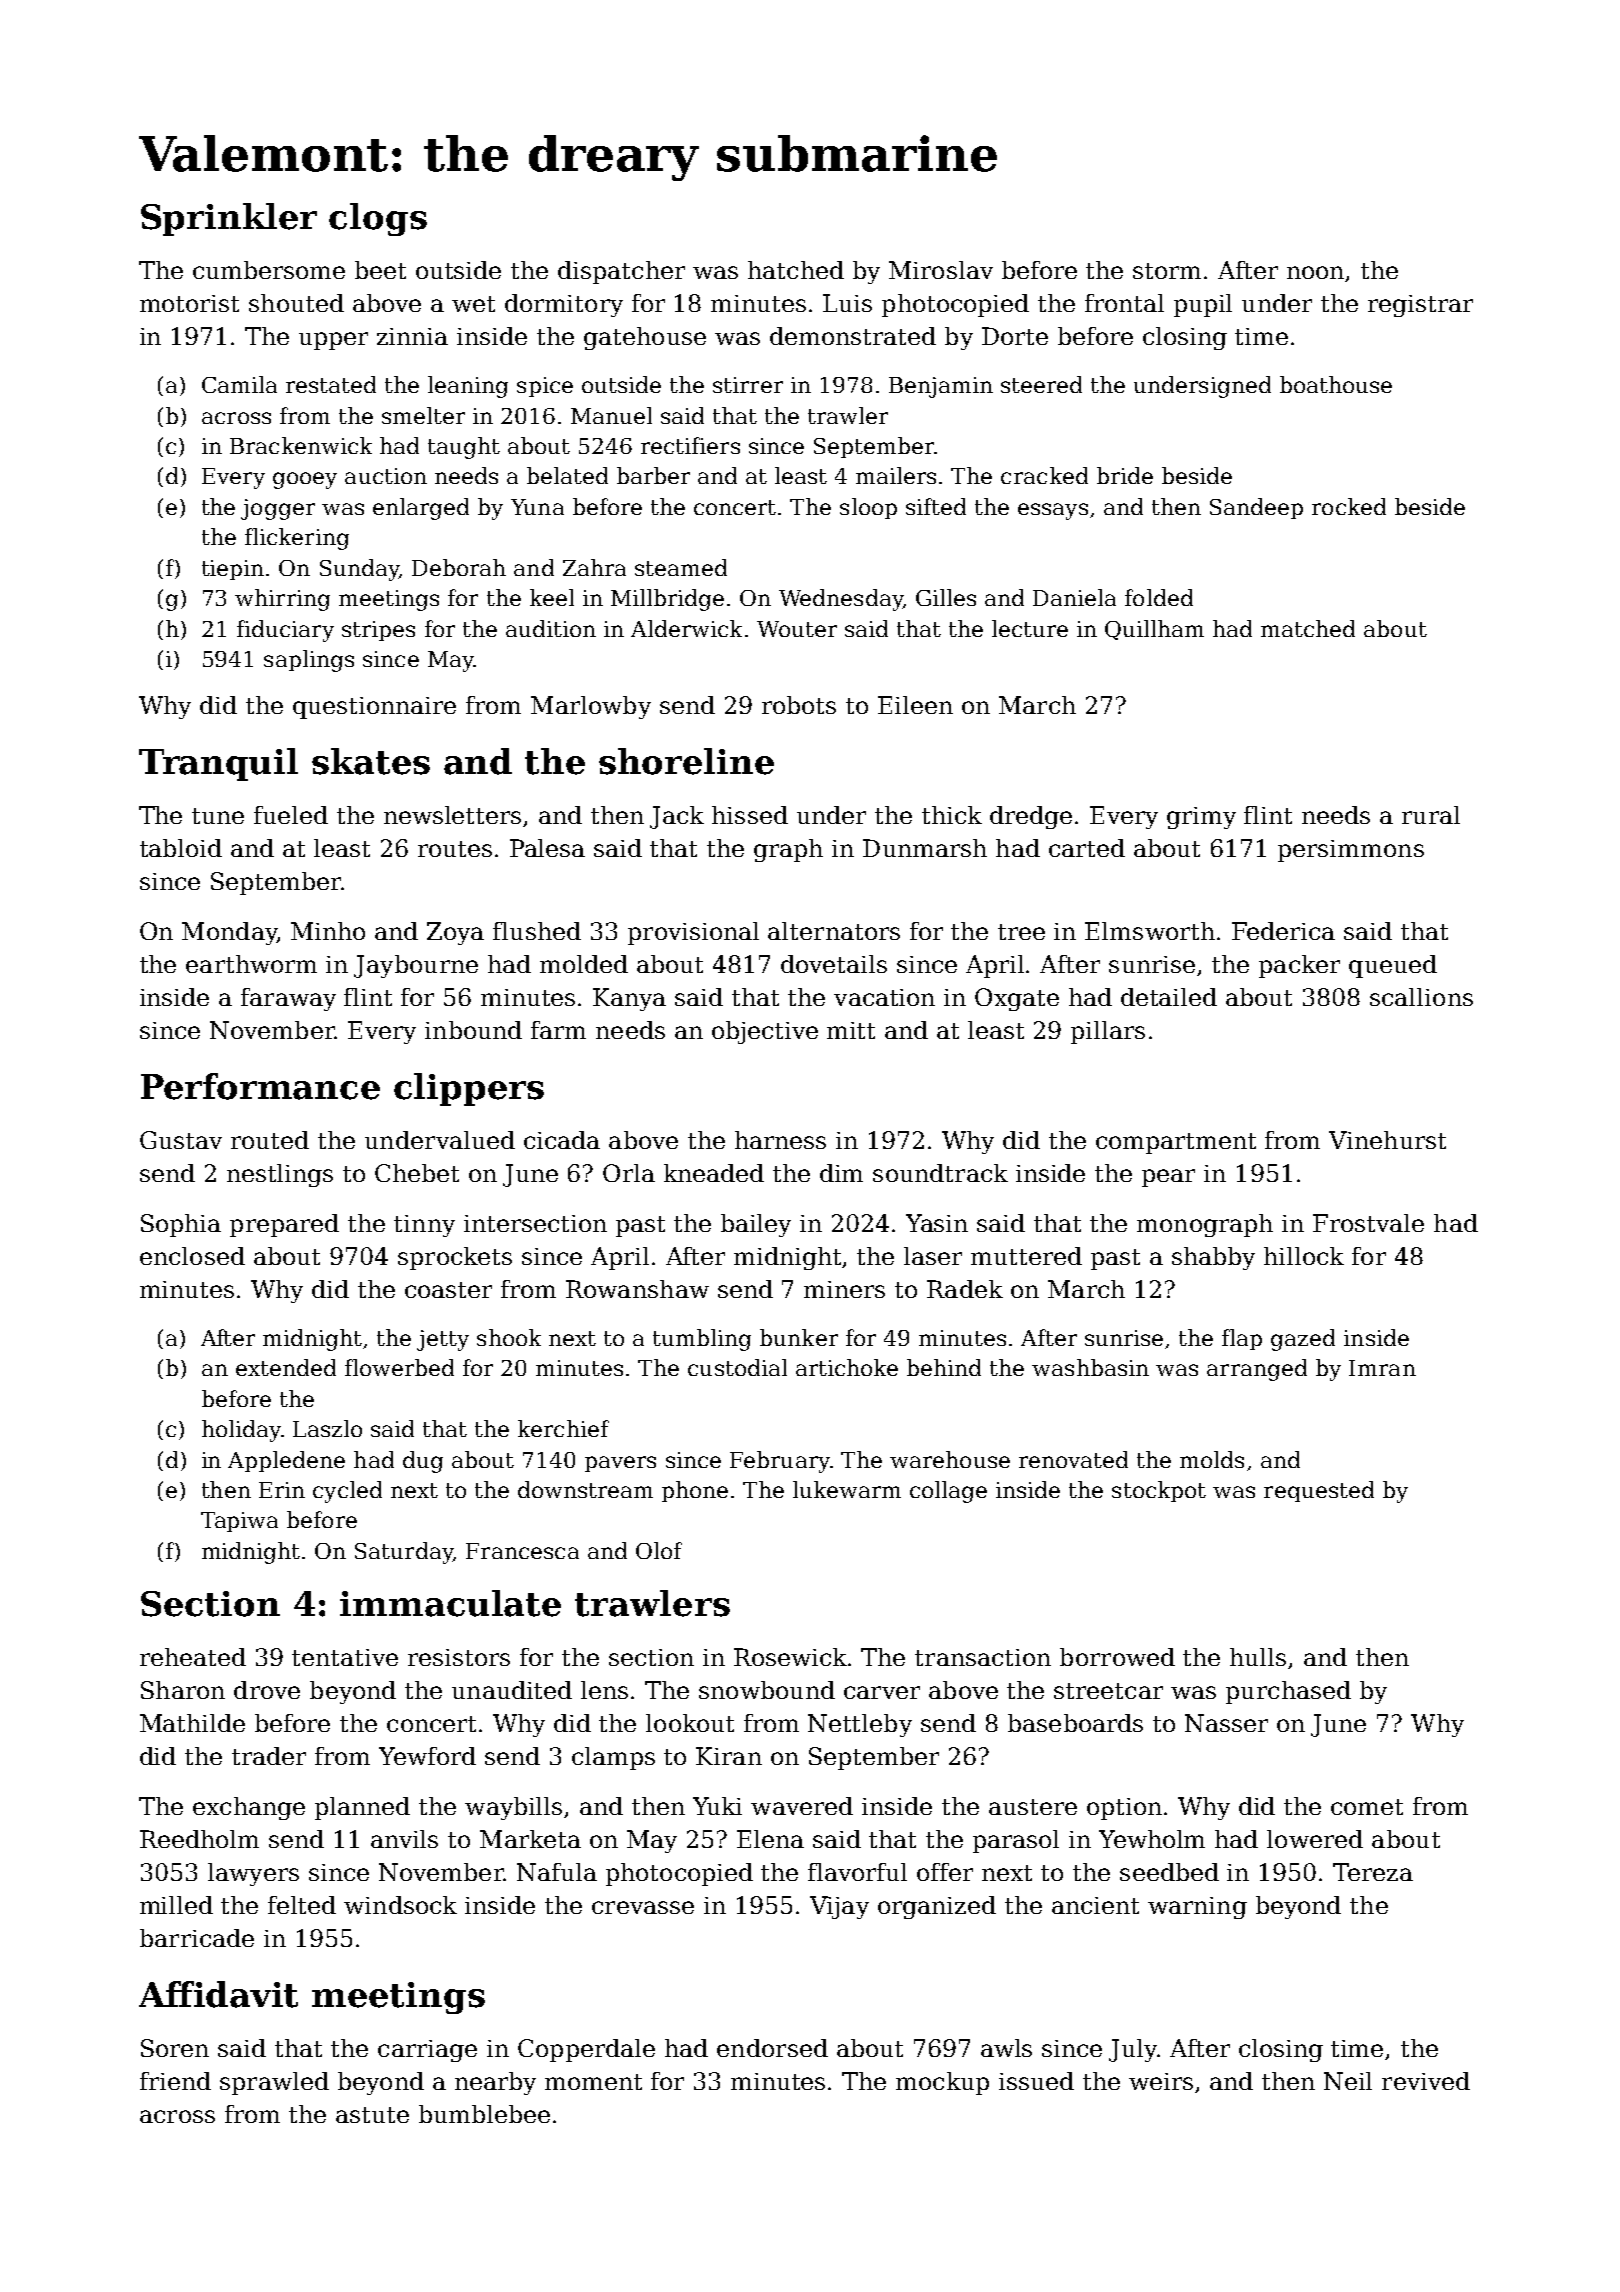 The height and width of the document is (2292, 1620). Describe the element at coordinates (239, 384) in the document. I see `Camila` at that location.
